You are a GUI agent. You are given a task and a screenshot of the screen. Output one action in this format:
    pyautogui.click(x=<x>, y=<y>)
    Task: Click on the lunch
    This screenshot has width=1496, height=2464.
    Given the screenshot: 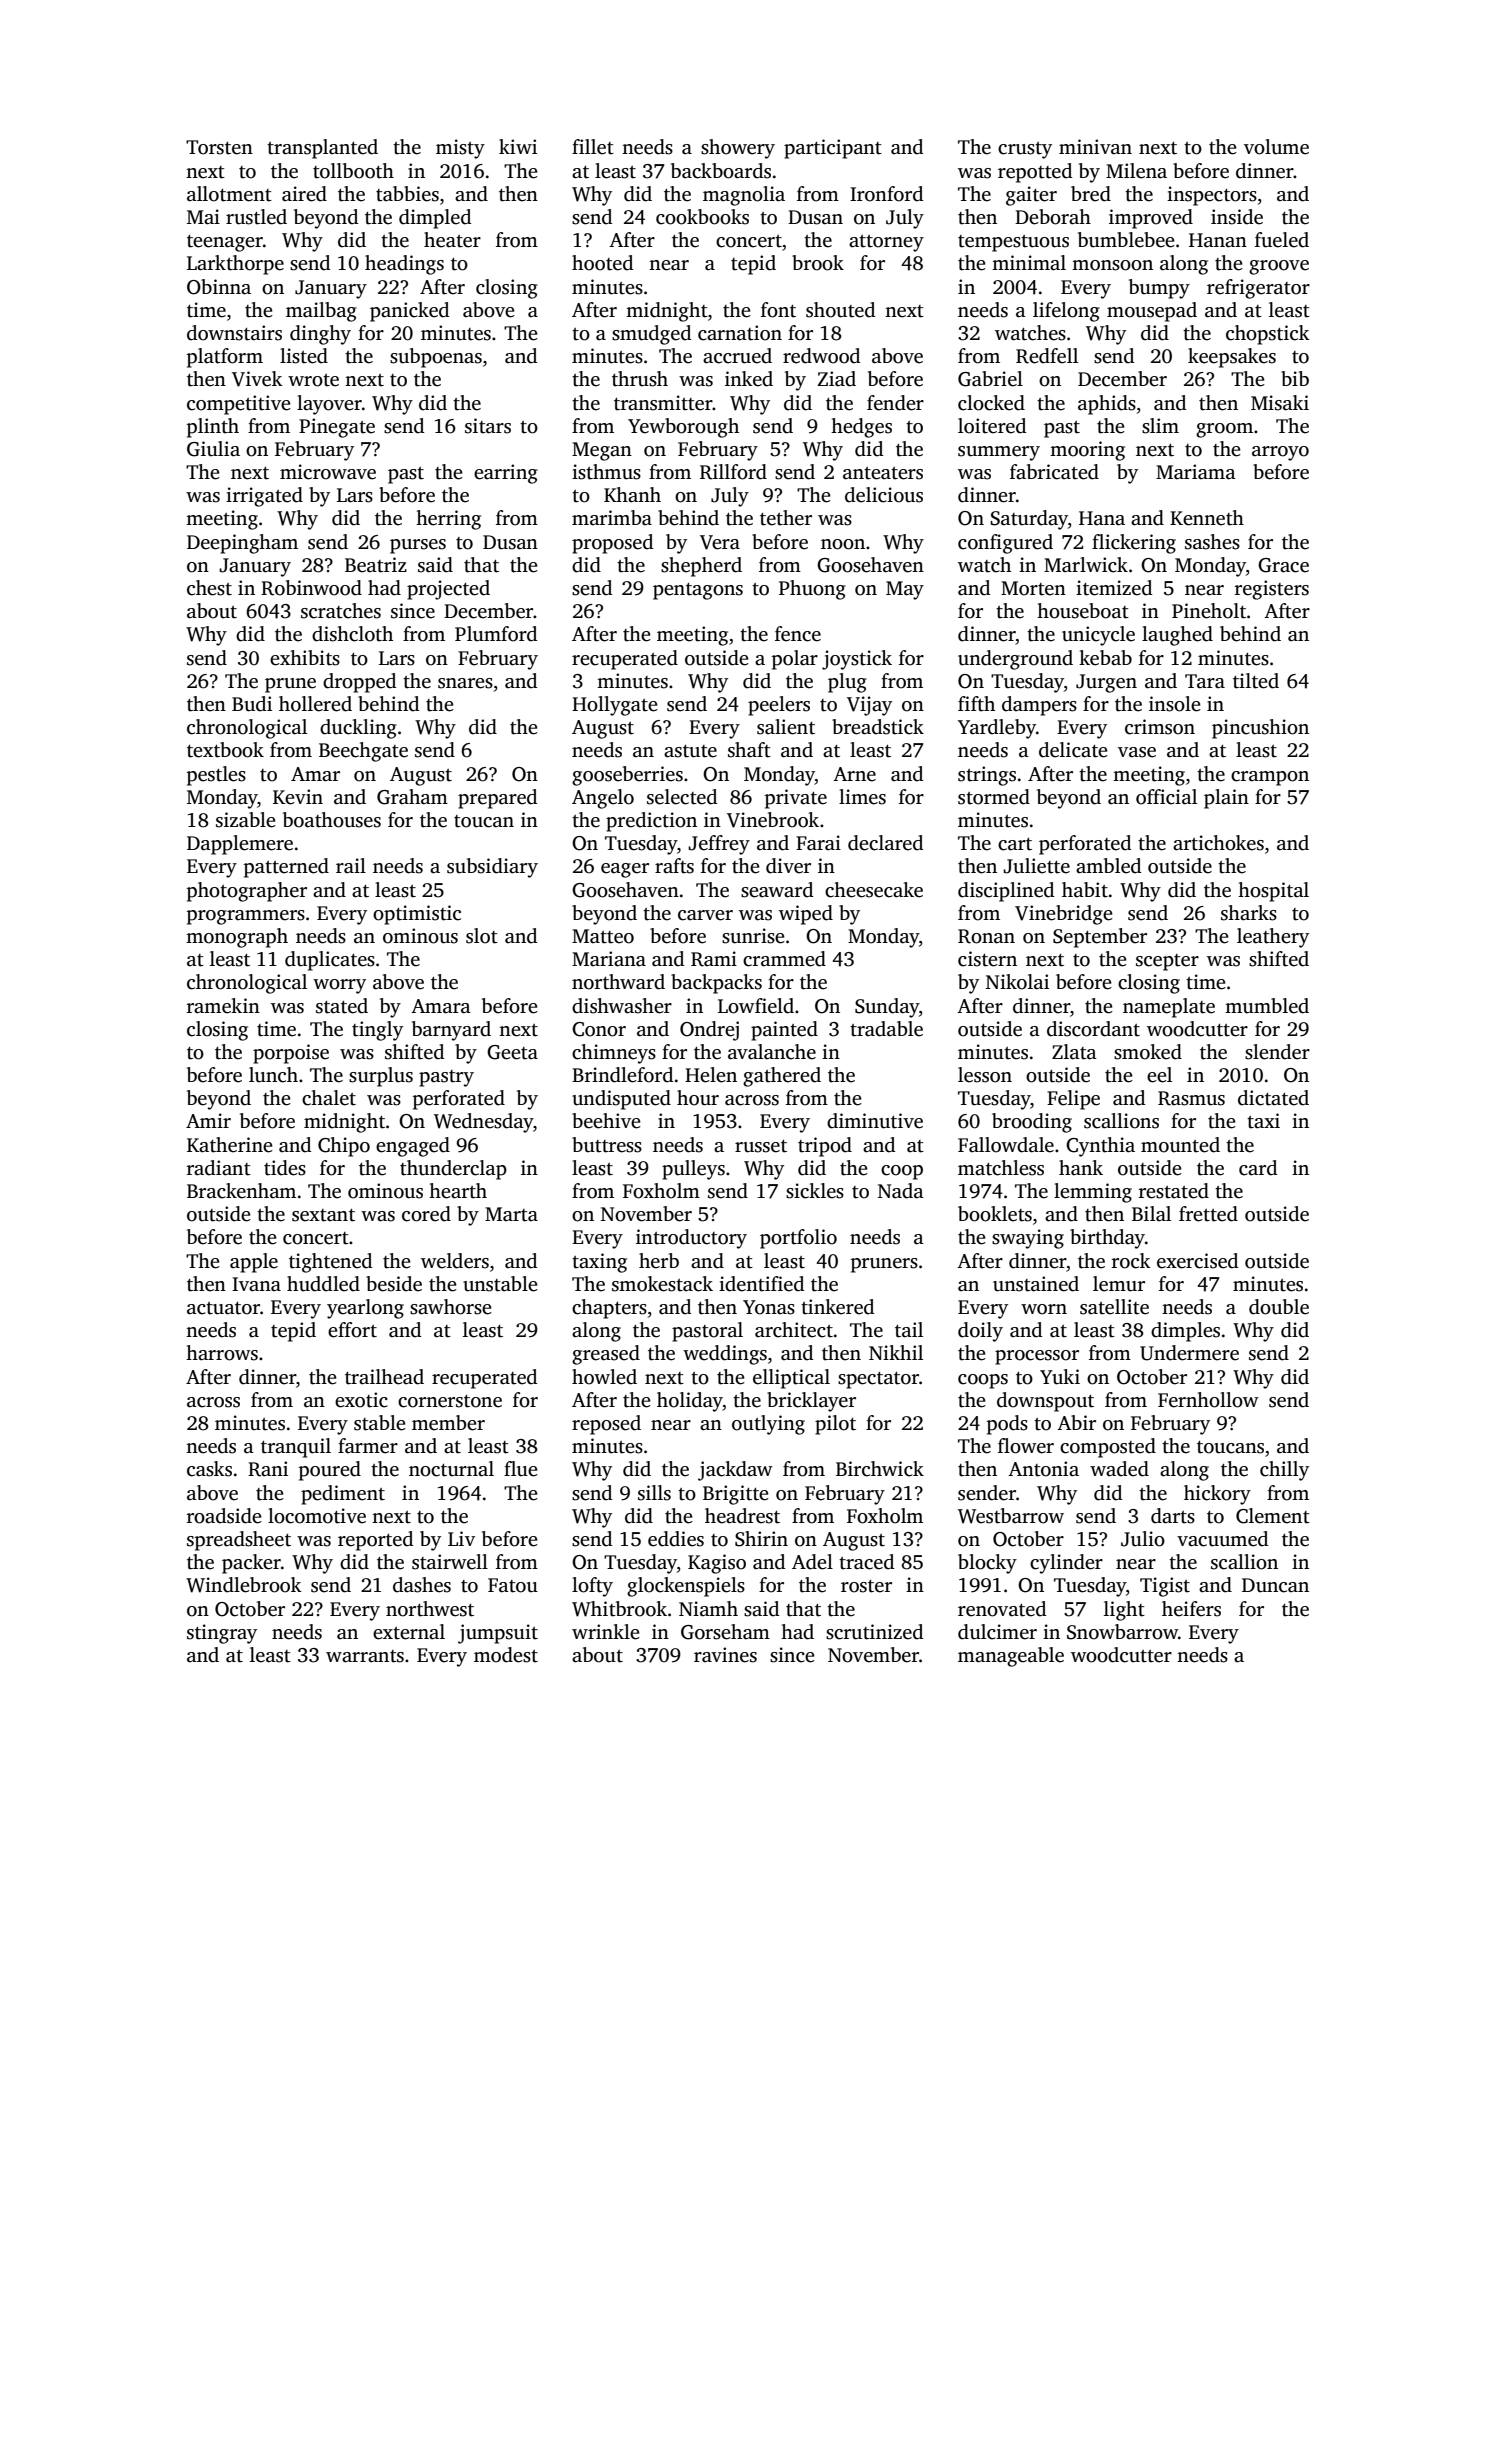 What is the action you would take?
    pyautogui.click(x=273, y=1075)
